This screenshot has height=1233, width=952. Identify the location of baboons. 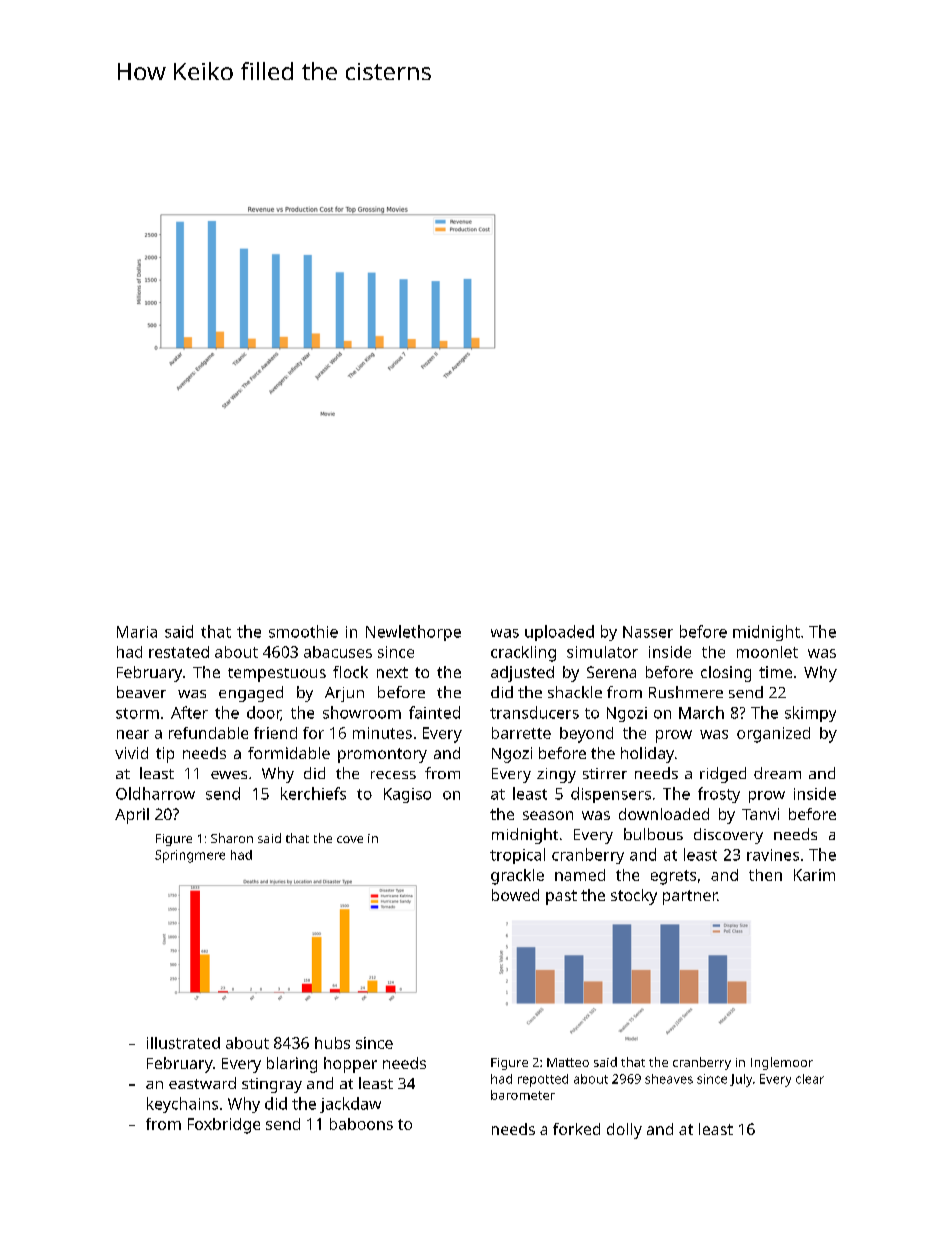
(361, 1124).
